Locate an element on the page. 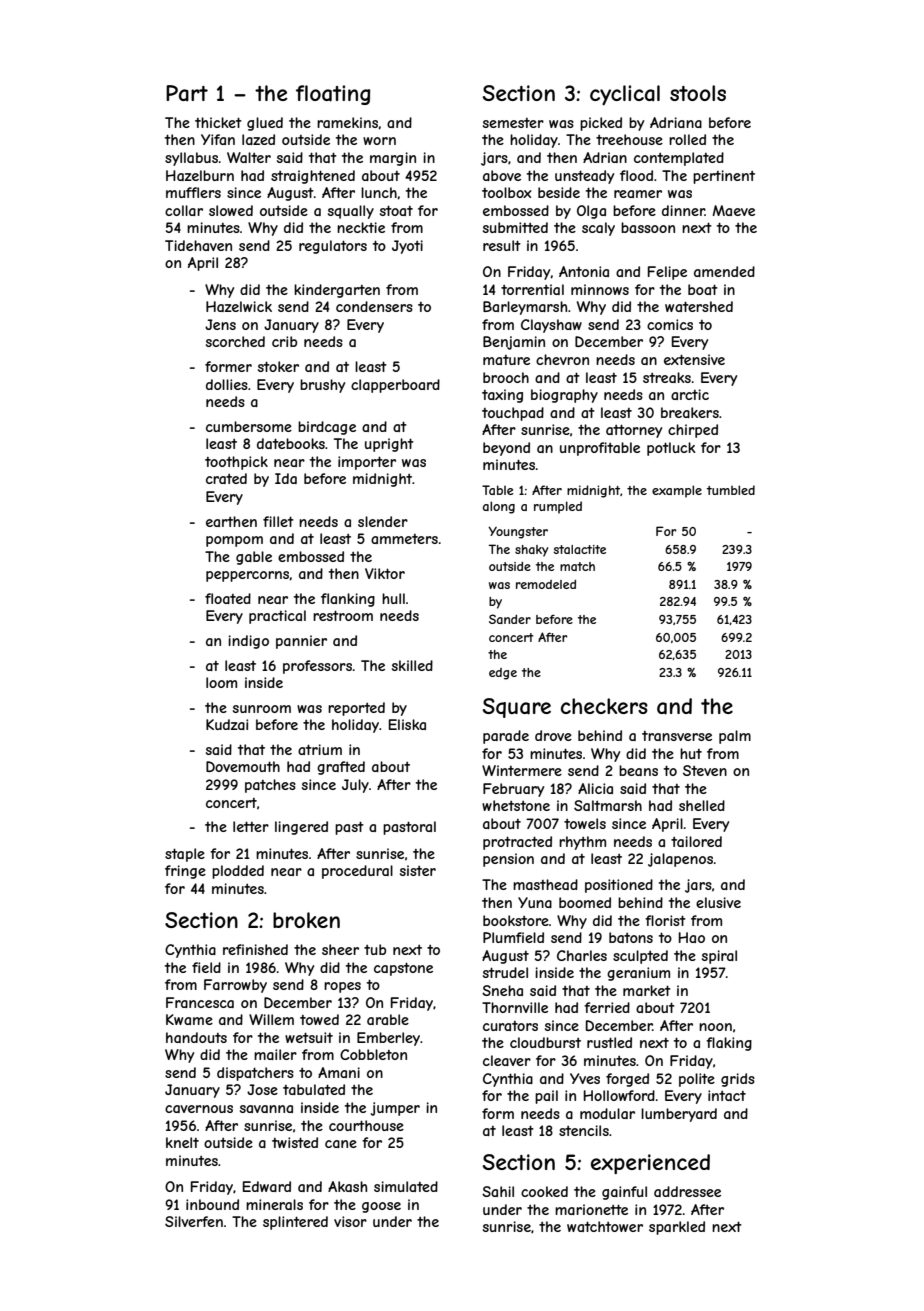  pompom is located at coordinates (234, 541).
